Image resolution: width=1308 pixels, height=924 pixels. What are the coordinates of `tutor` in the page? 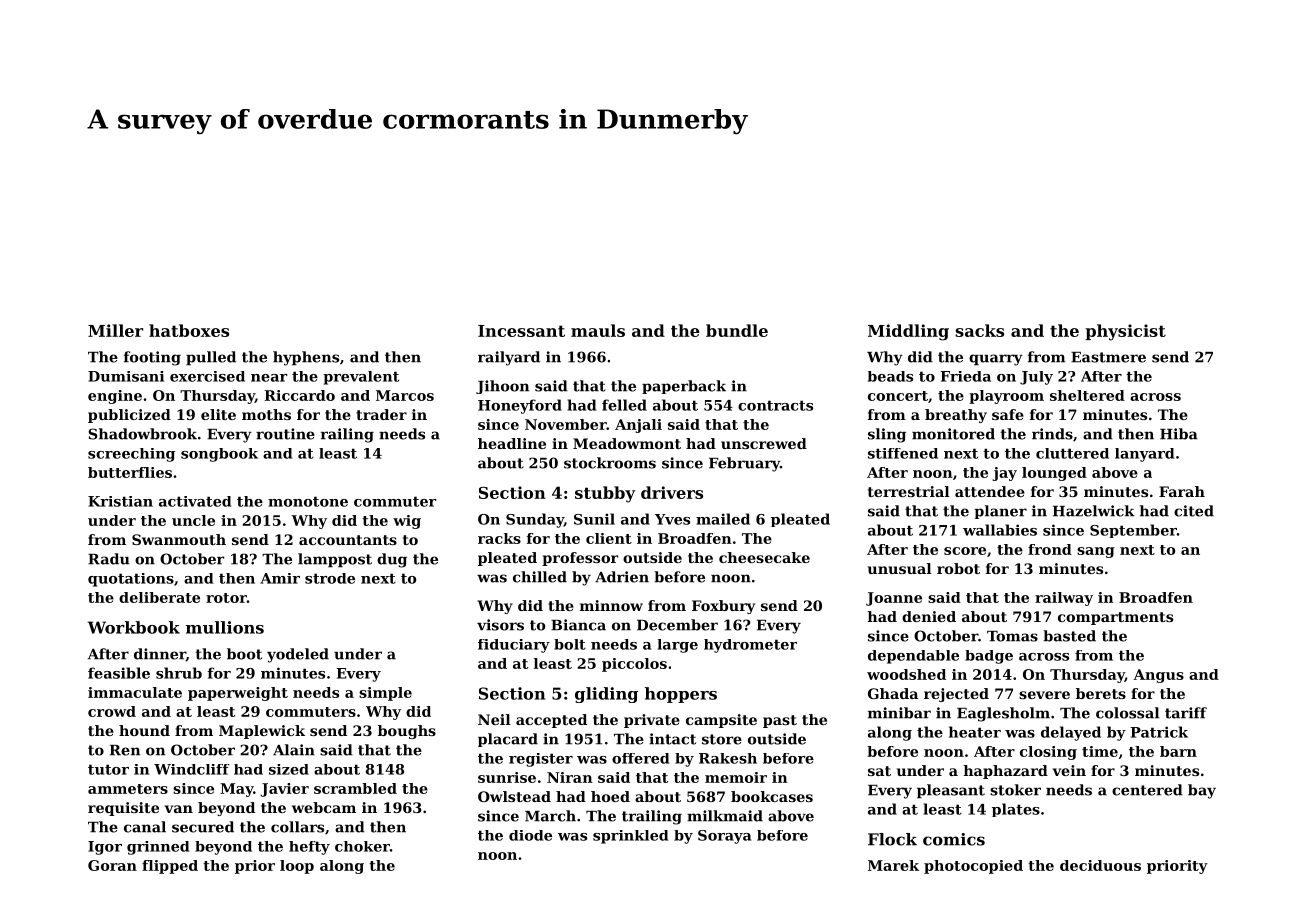 It's located at (108, 769).
